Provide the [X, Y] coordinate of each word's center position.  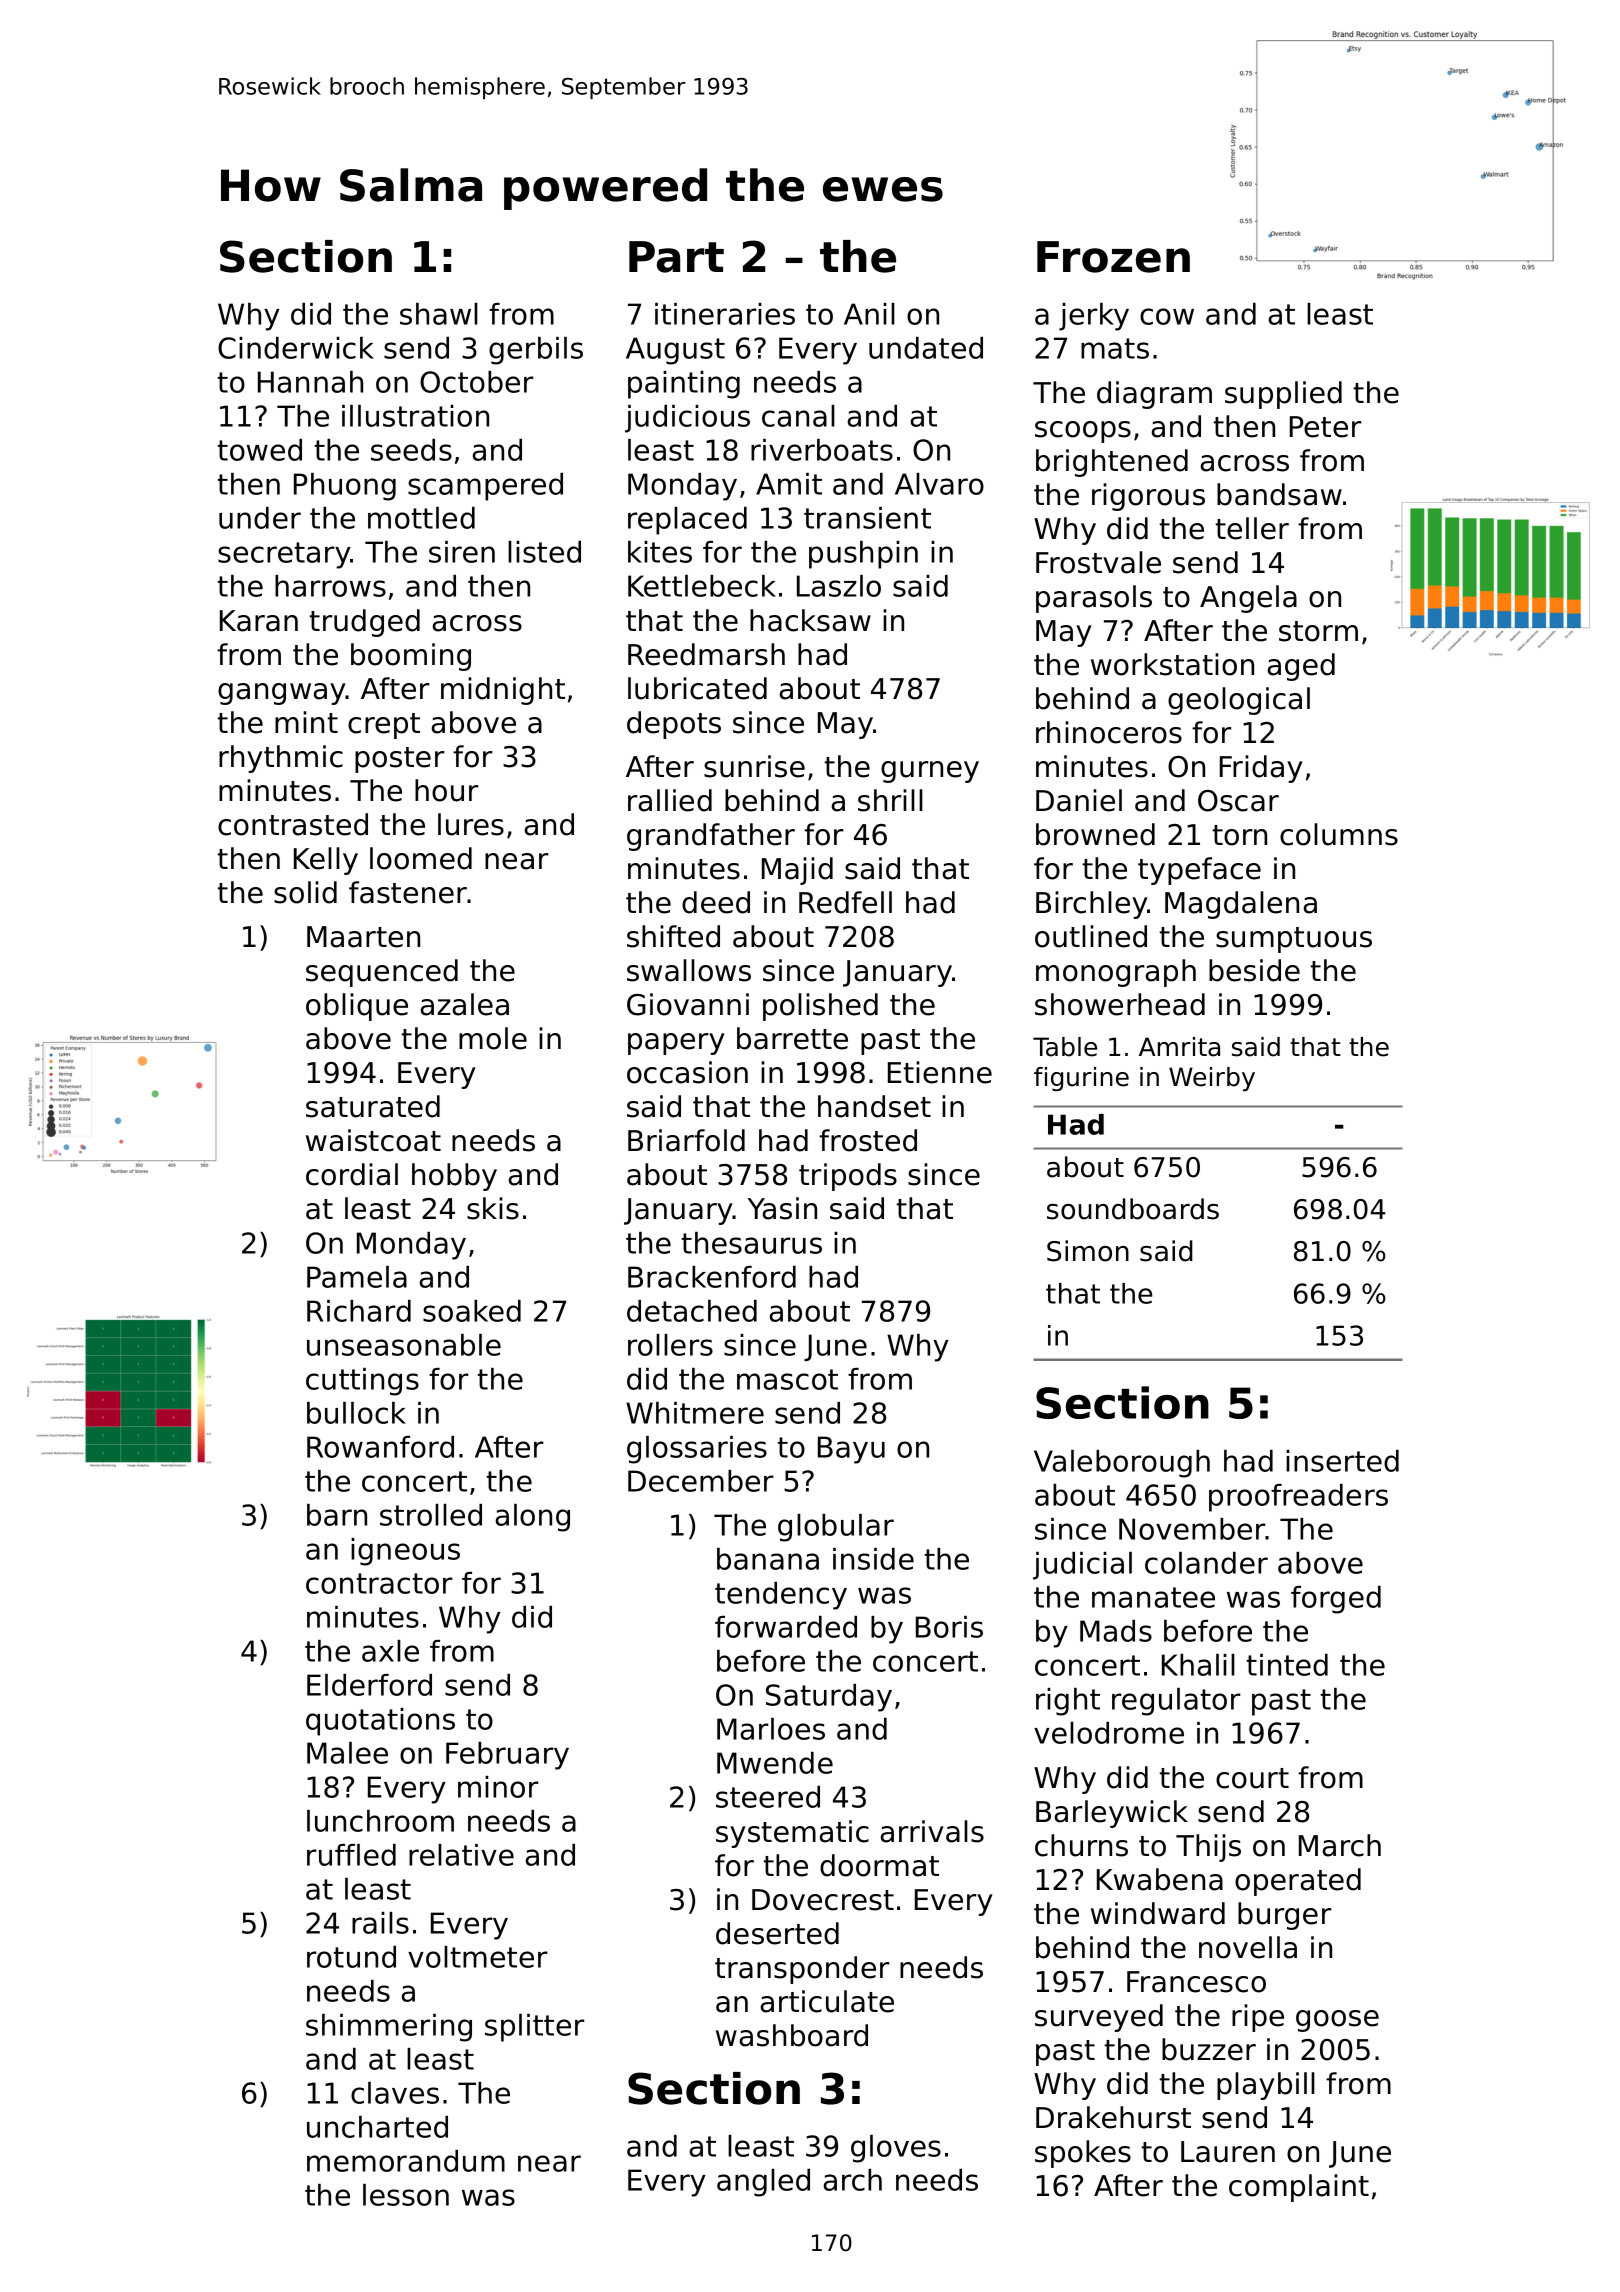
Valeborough [1122, 1464]
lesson [406, 2195]
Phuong [345, 487]
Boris [949, 1627]
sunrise [754, 766]
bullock [356, 1413]
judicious [687, 419]
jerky [1094, 317]
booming [411, 657]
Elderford [369, 1685]
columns [1339, 834]
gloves [896, 2149]
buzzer [1209, 2049]
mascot [787, 1379]
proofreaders [1298, 1498]
